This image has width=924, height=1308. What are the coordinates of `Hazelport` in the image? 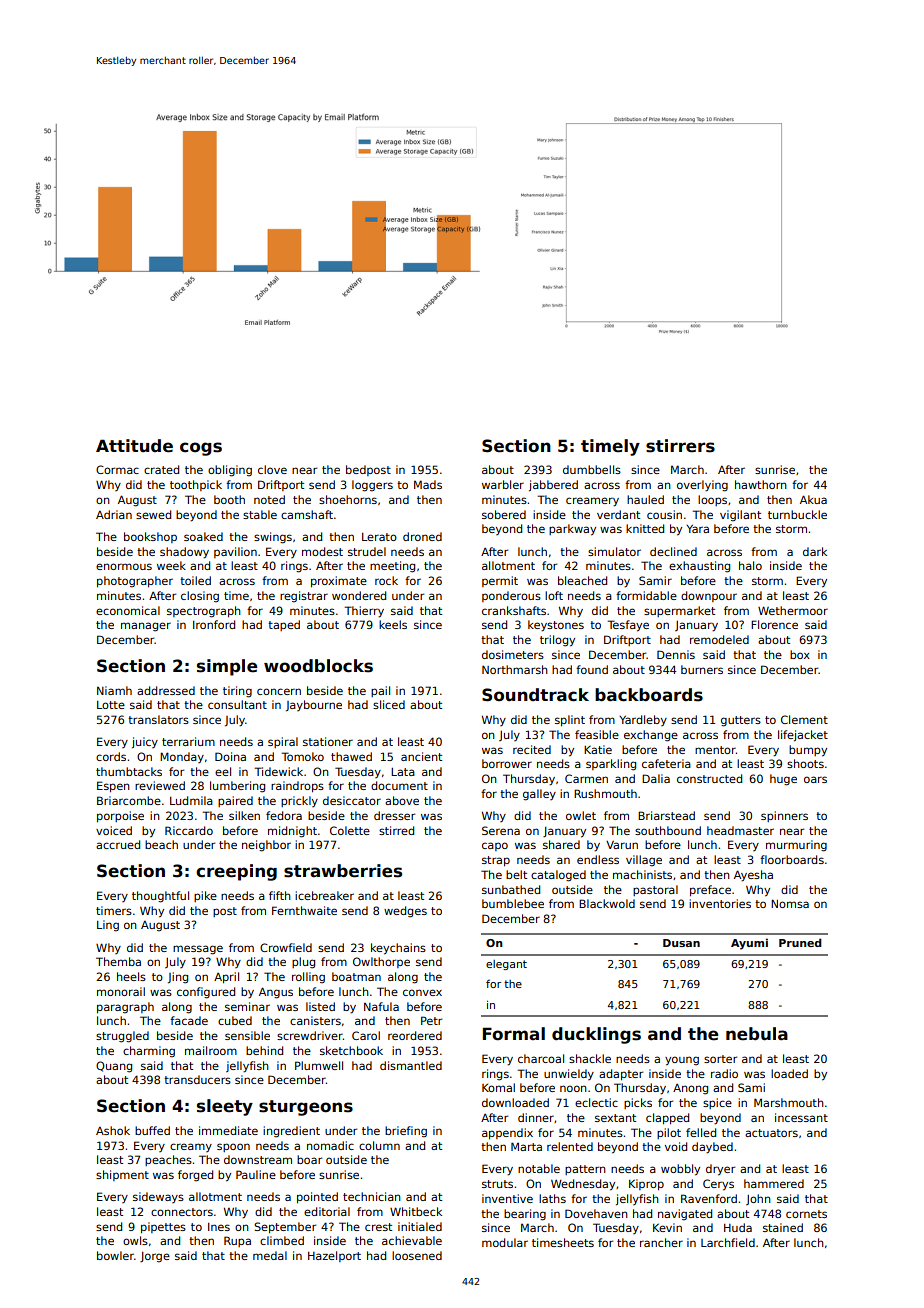 It's located at (334, 1256).
